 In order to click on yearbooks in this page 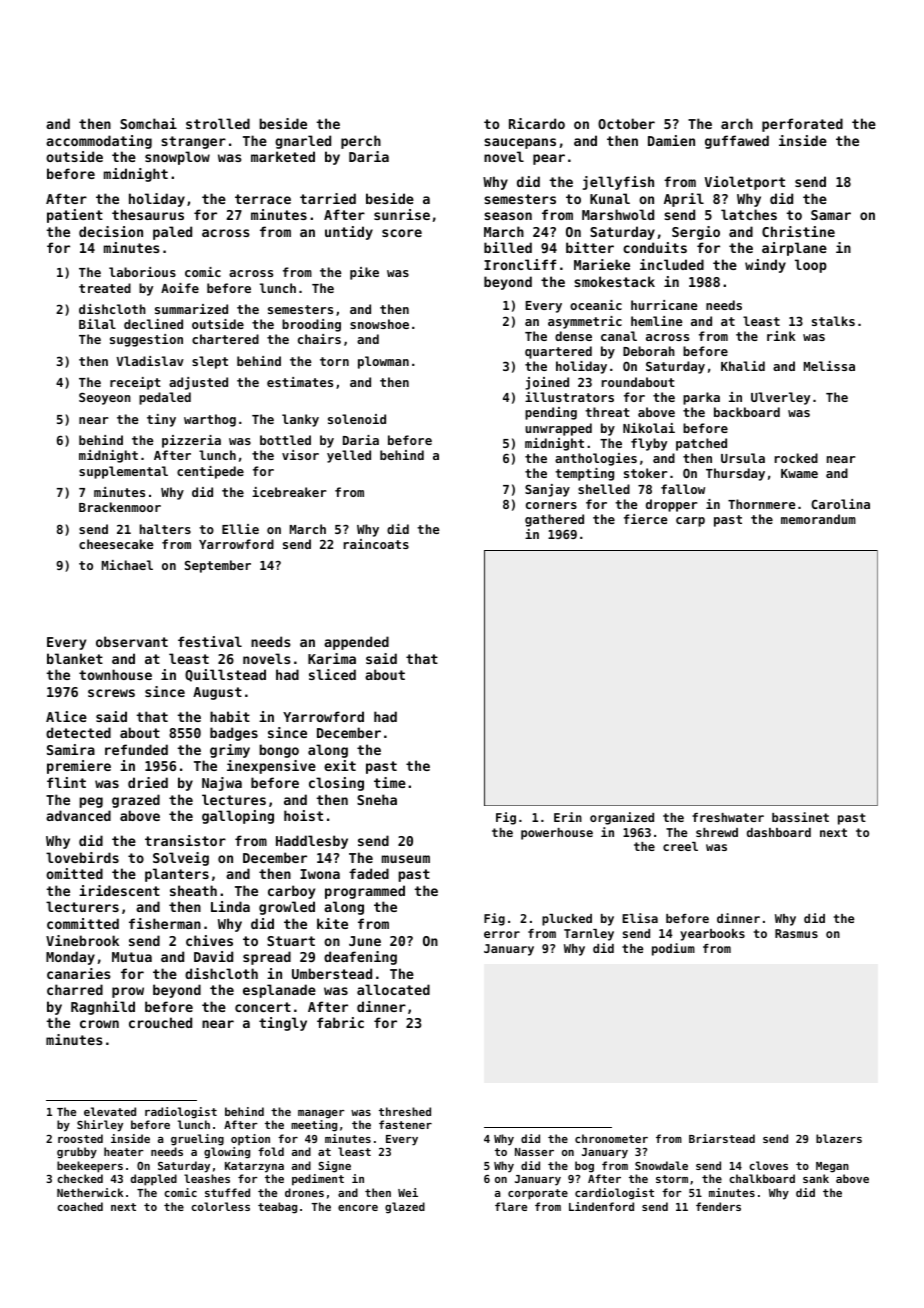, I will do `click(712, 935)`.
